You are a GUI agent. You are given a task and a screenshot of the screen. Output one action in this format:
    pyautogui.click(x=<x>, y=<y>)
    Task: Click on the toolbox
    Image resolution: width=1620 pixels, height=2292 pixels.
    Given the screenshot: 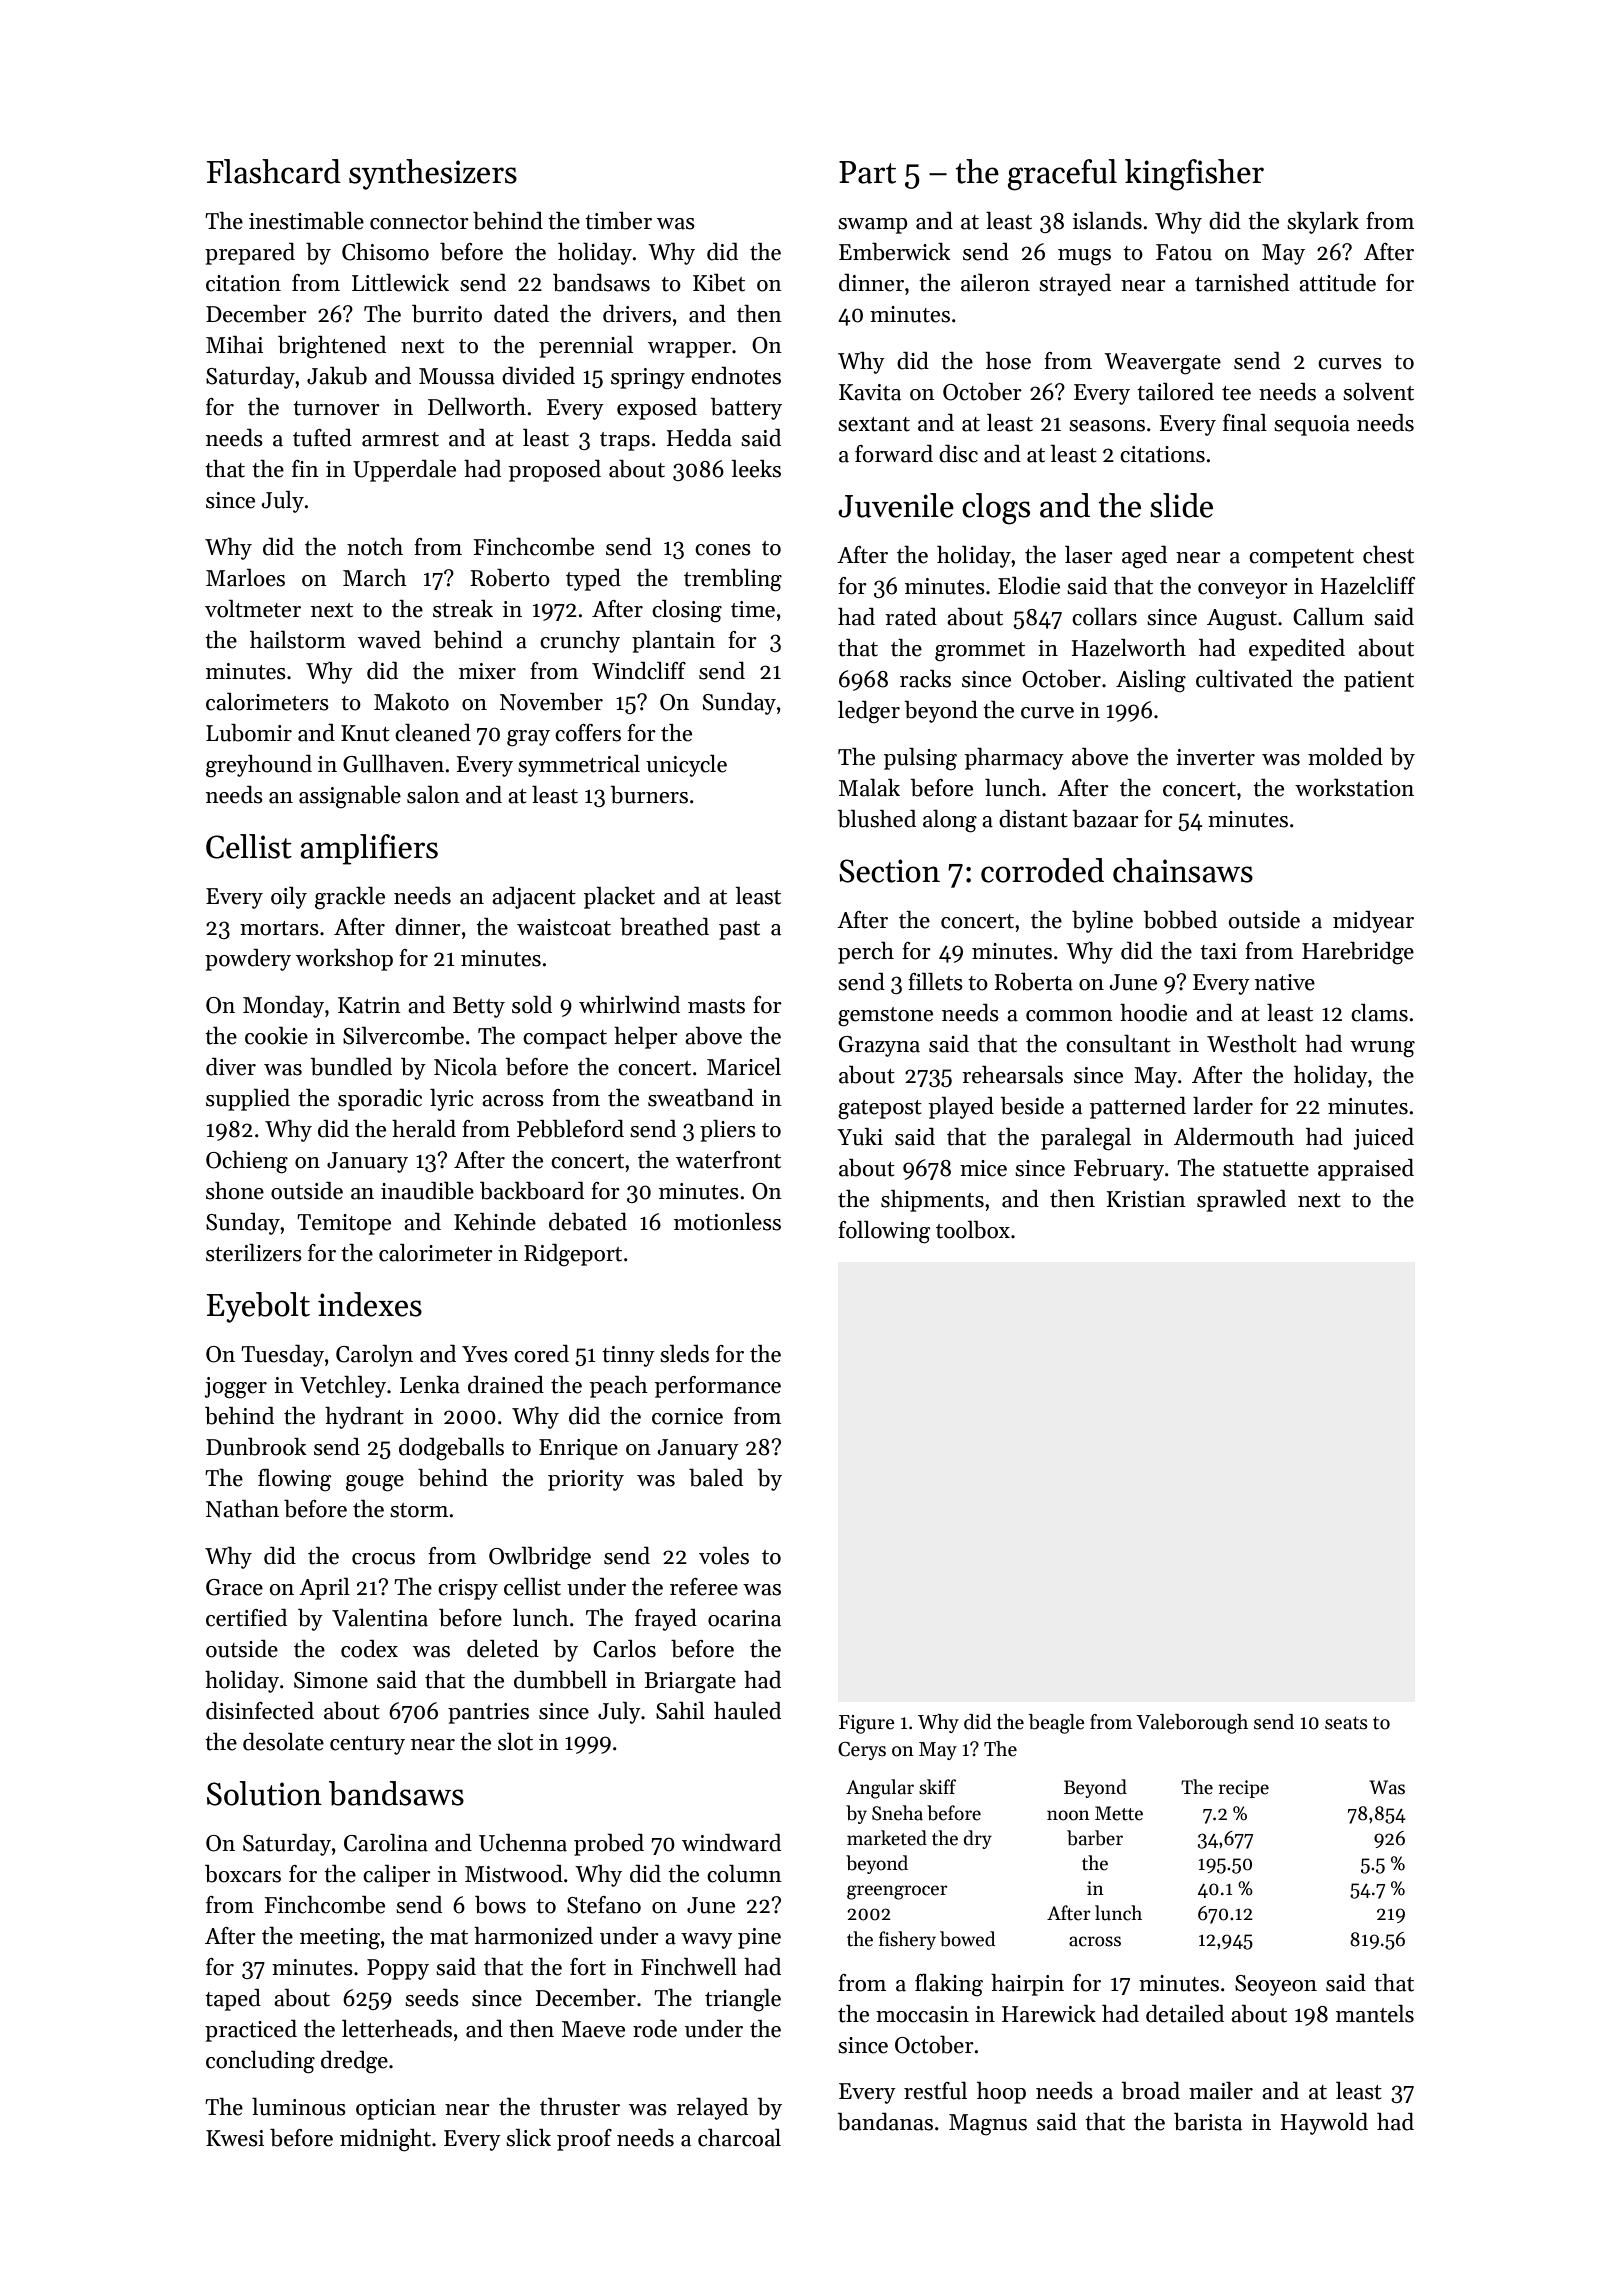 What is the action you would take?
    pyautogui.click(x=973, y=1230)
